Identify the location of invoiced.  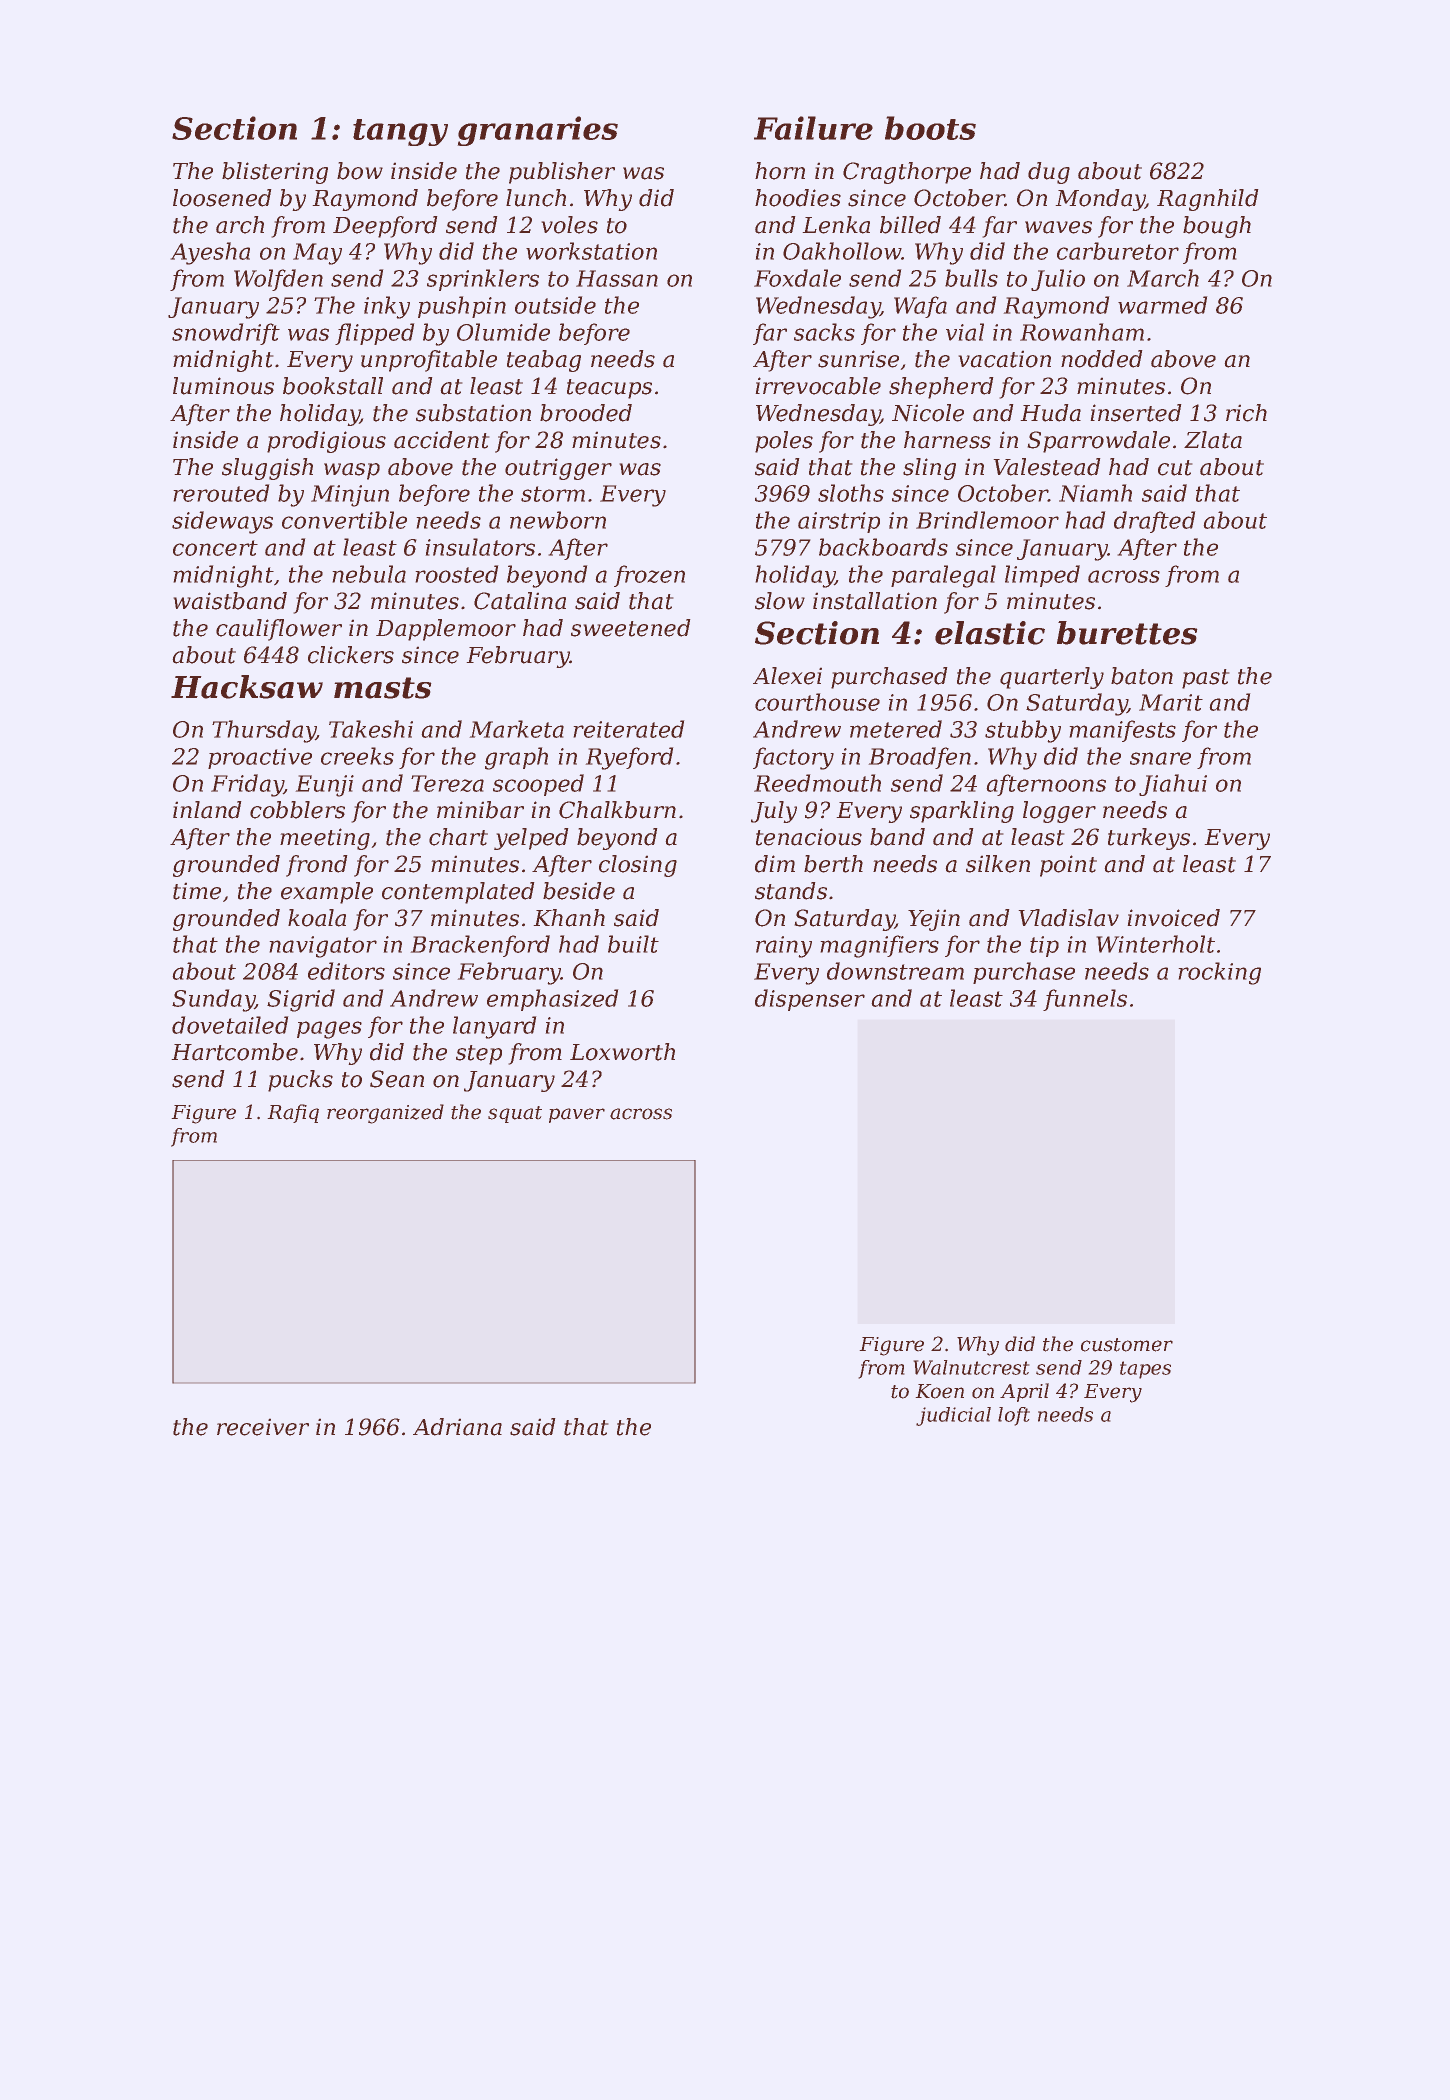
(1173, 918).
